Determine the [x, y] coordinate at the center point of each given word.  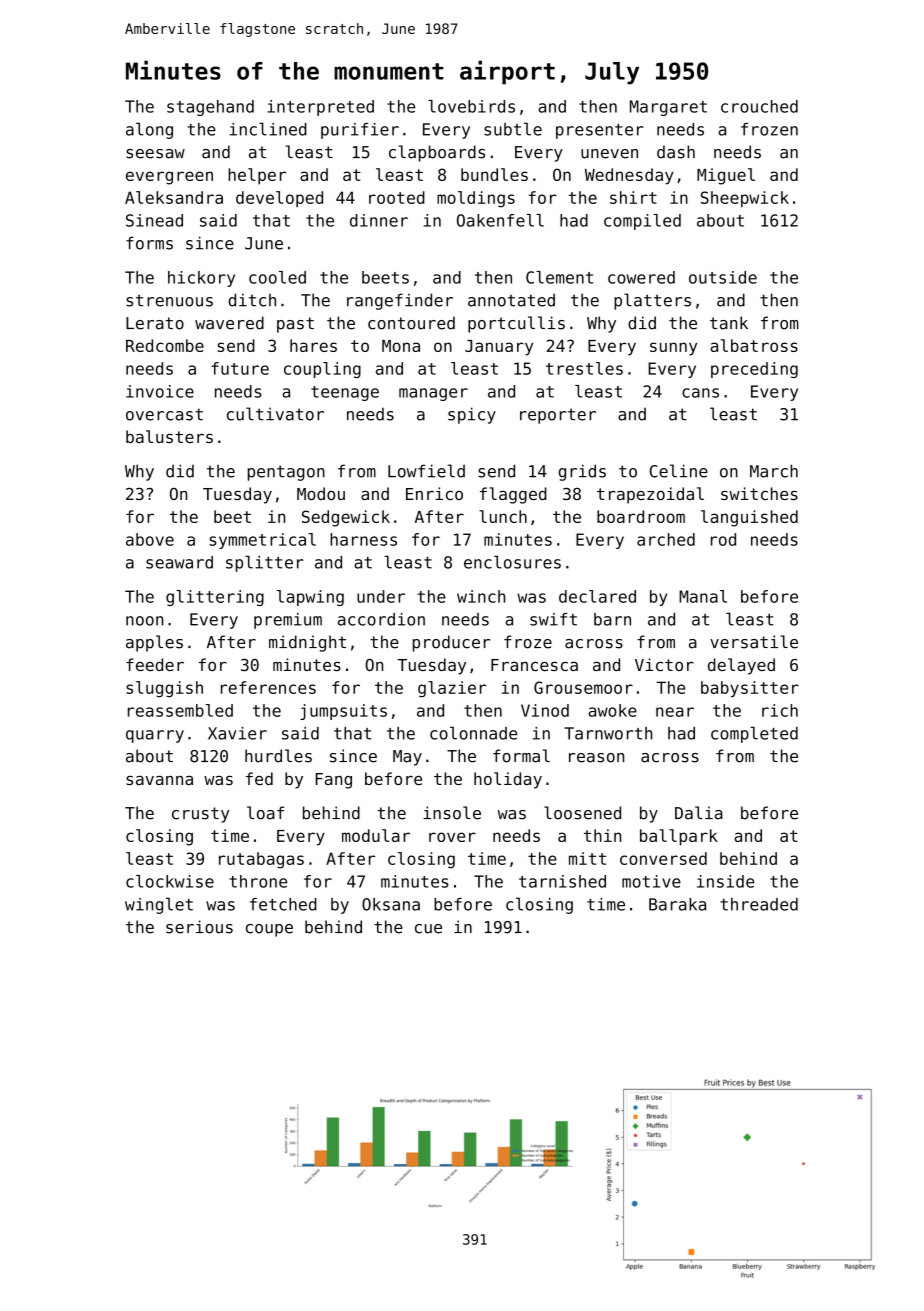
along [149, 130]
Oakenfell [500, 220]
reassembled [180, 710]
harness [363, 539]
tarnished [562, 881]
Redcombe [165, 345]
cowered [641, 277]
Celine [679, 471]
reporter [558, 416]
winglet [159, 905]
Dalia [699, 813]
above [150, 539]
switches [759, 493]
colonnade [473, 733]
